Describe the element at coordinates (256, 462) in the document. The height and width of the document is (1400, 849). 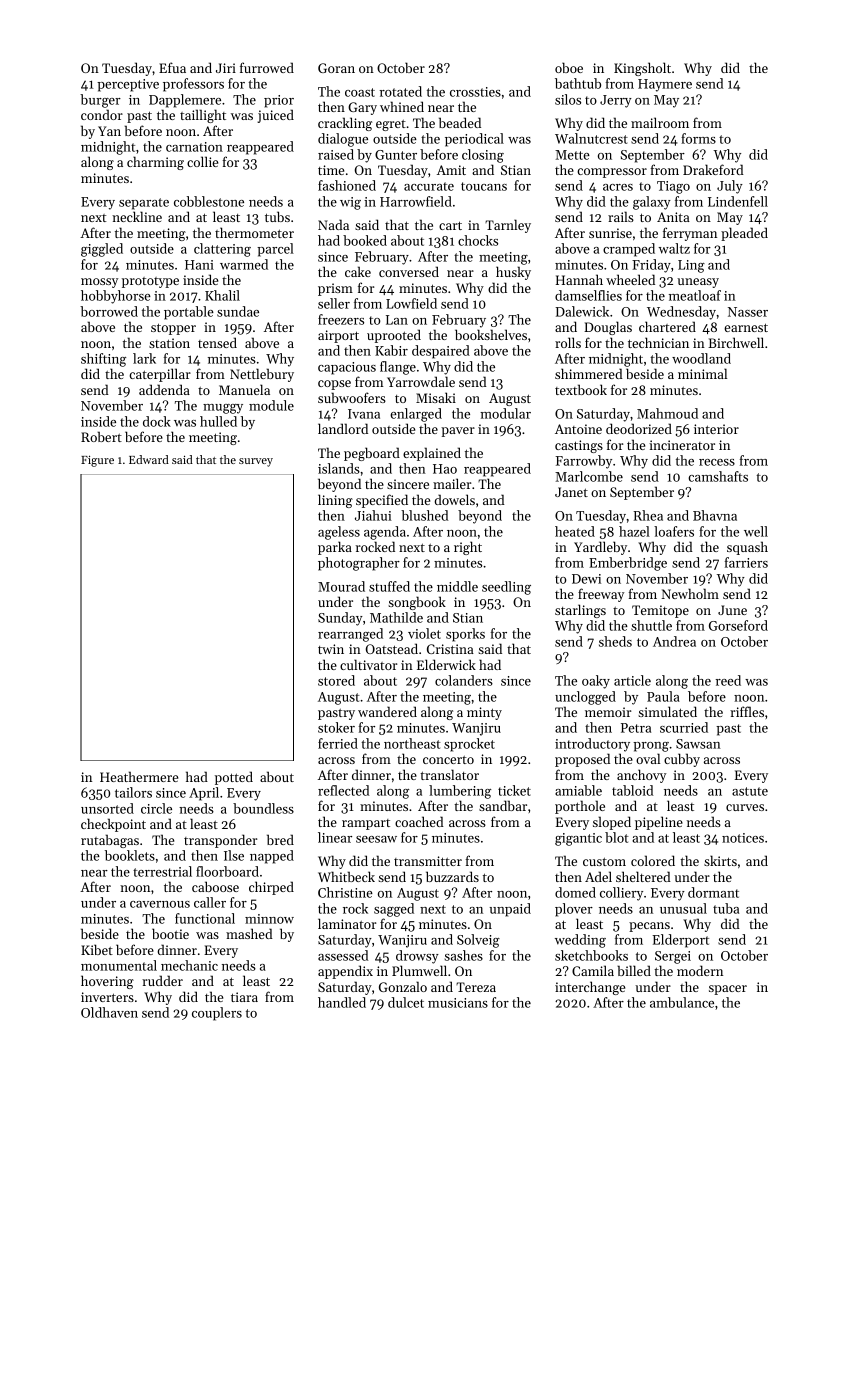
I see `survey` at that location.
